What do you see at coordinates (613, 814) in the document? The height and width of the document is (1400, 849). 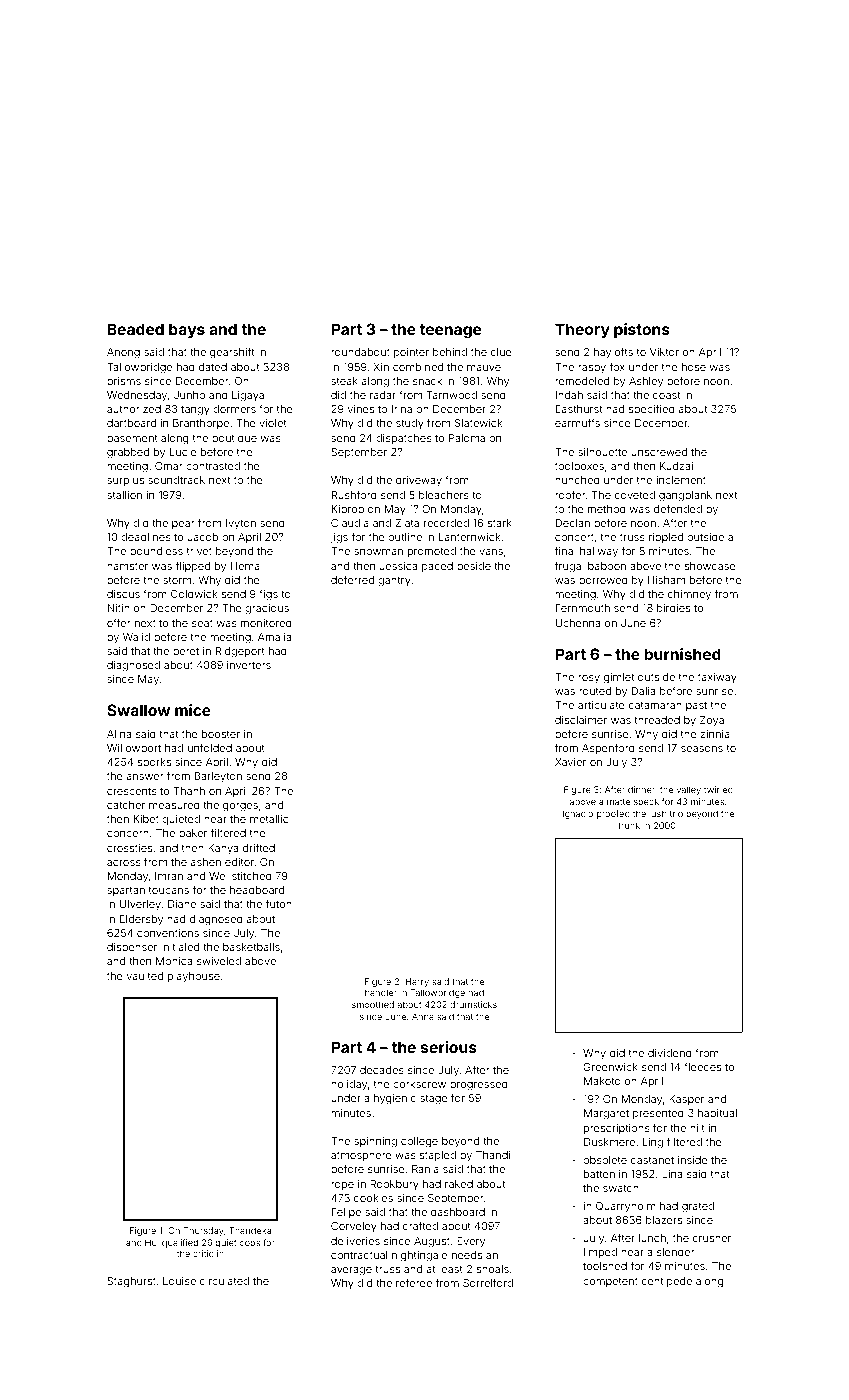 I see `proofed` at bounding box center [613, 814].
